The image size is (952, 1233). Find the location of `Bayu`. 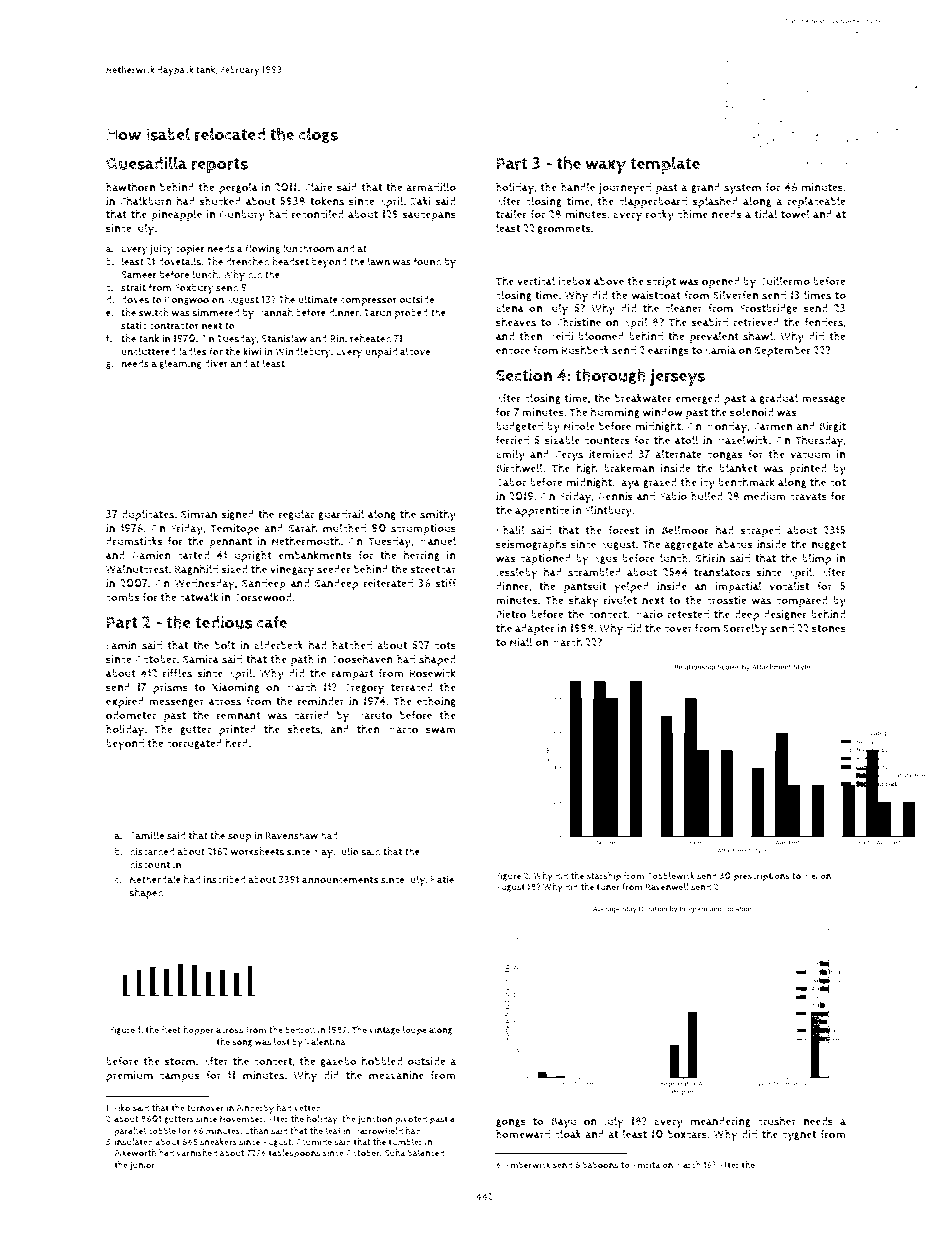

Bayu is located at coordinates (563, 1123).
